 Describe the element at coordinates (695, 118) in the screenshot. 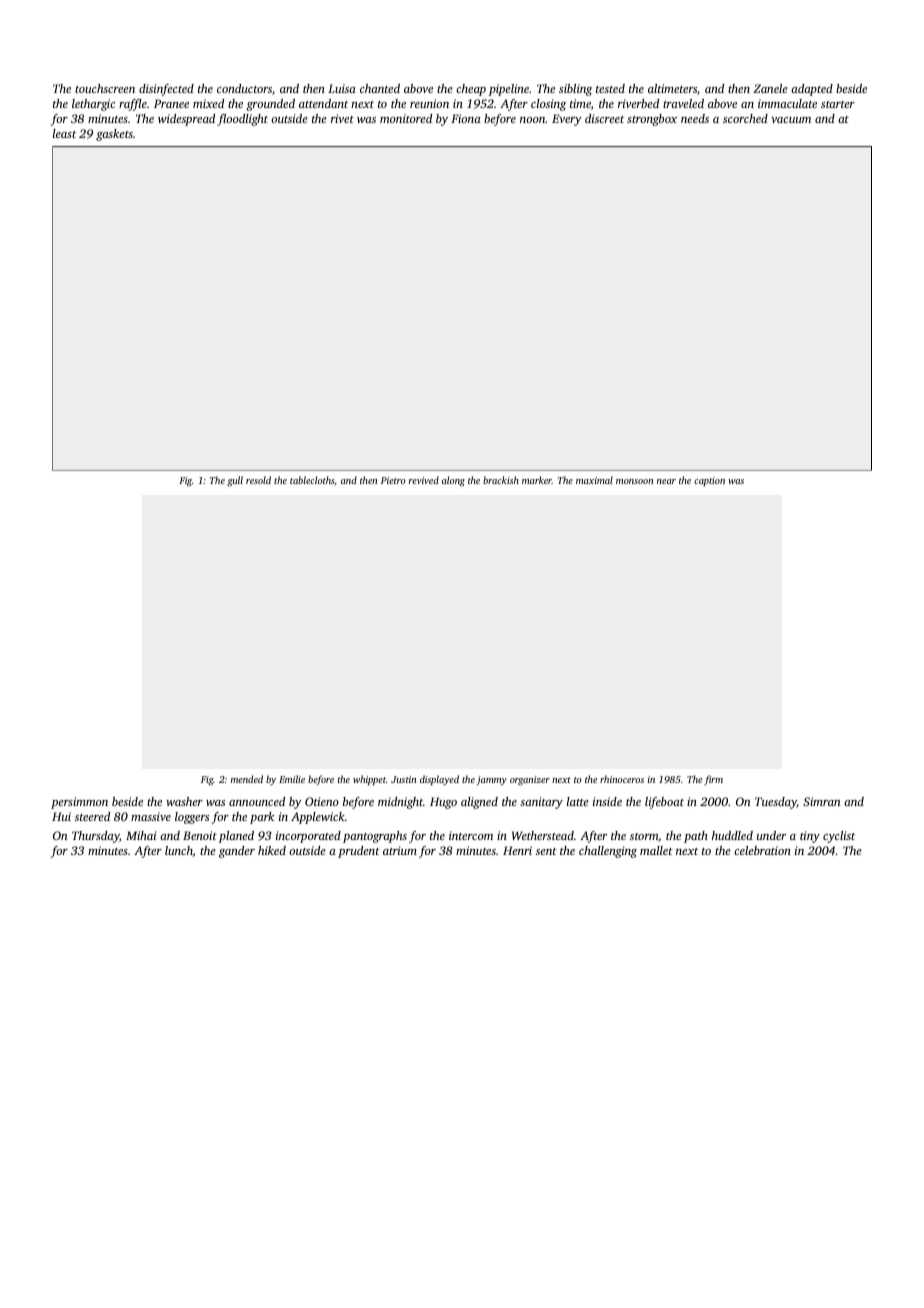

I see `needs` at that location.
